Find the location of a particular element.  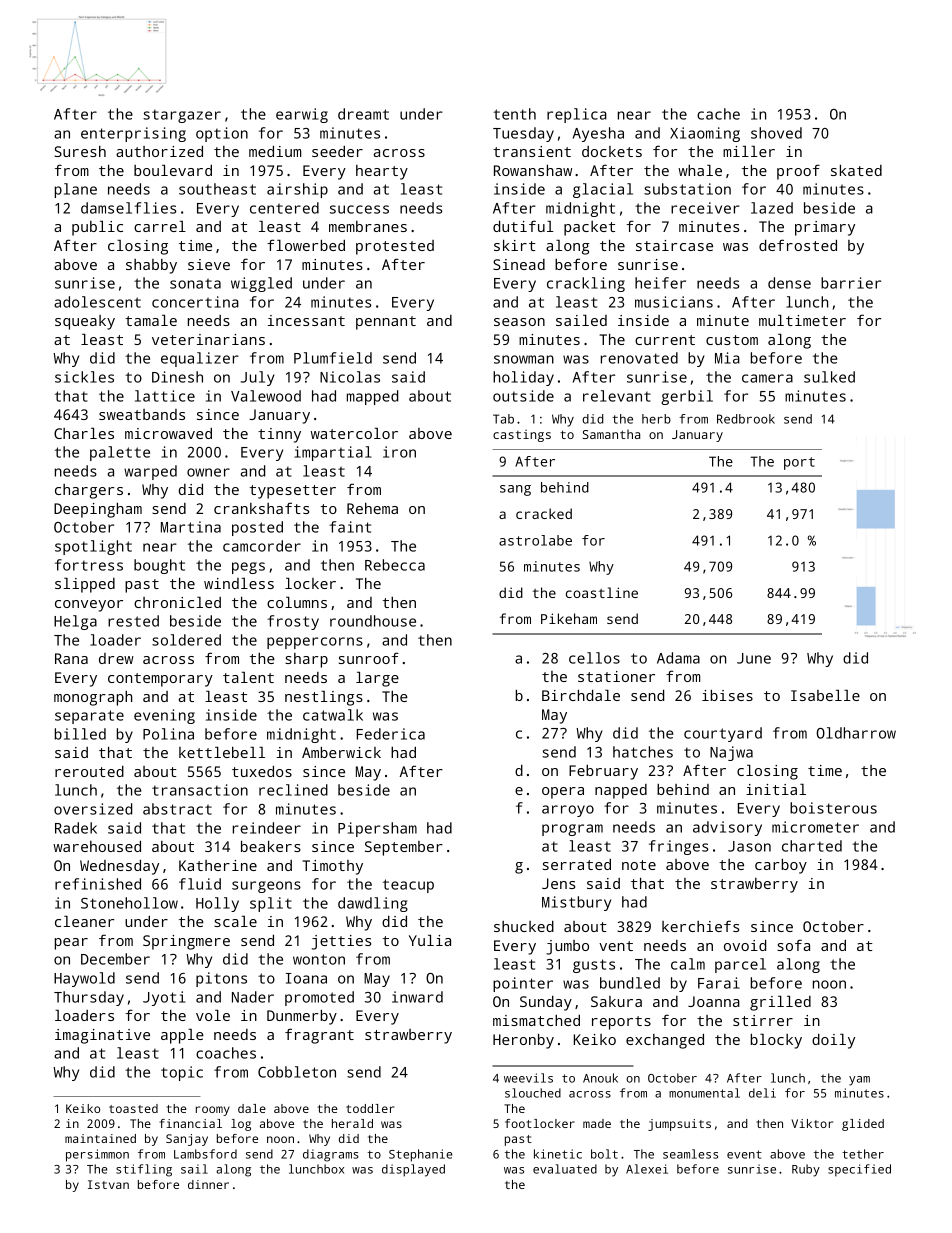

Federica is located at coordinates (391, 734).
